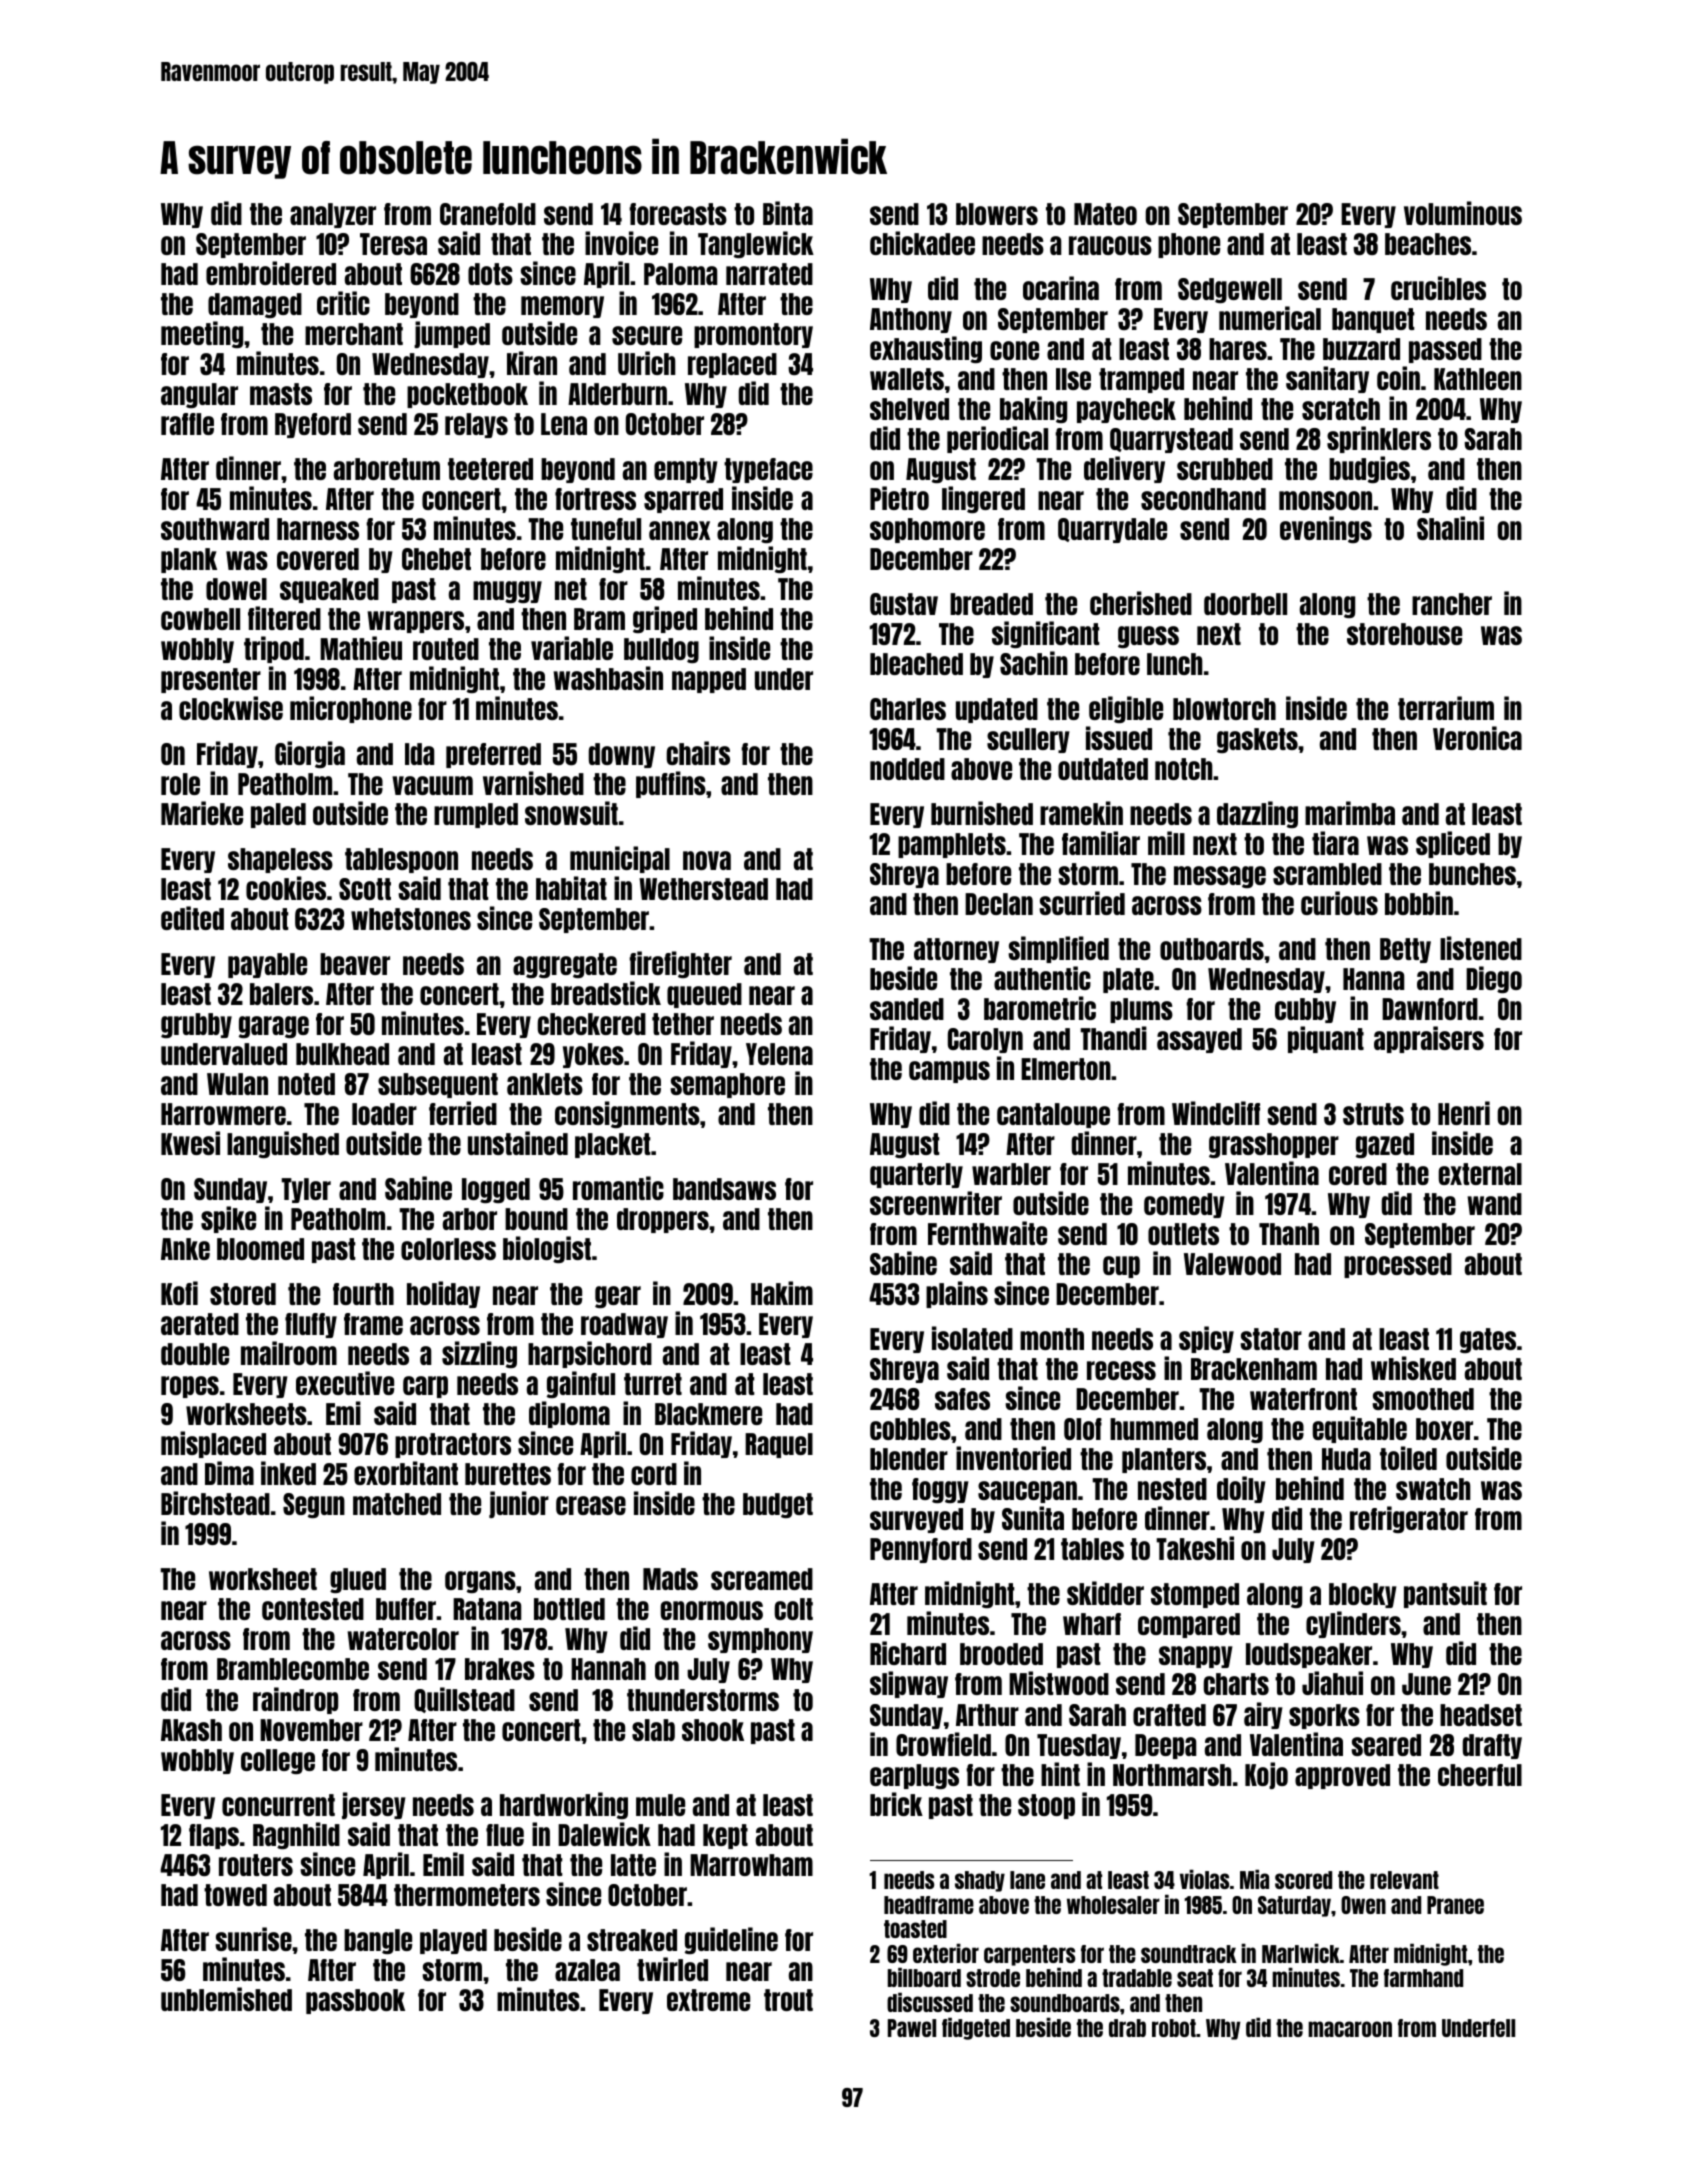 This document has height=2178, width=1683. Describe the element at coordinates (190, 1143) in the document. I see `Kwesi` at that location.
